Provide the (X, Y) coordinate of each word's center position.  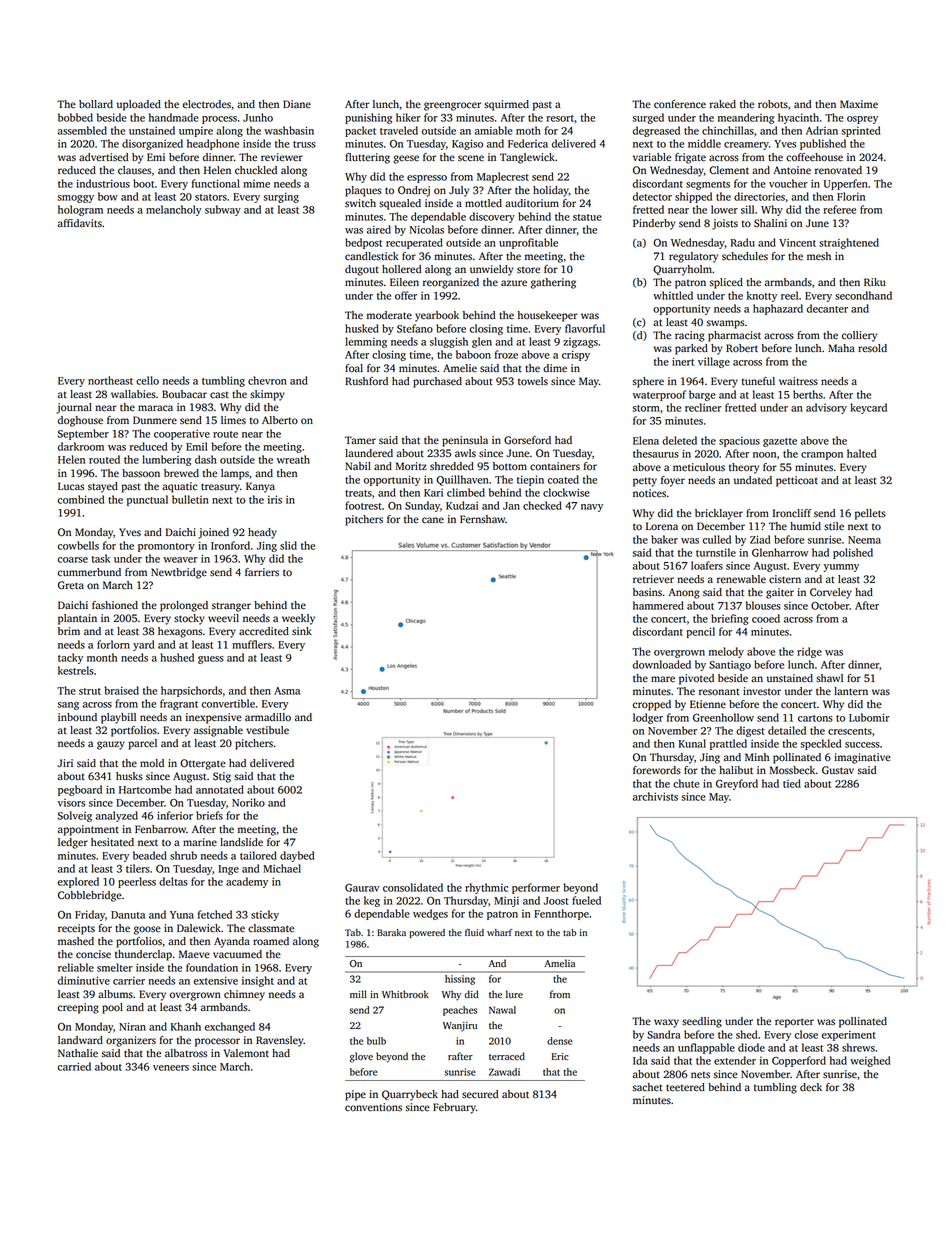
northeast (110, 380)
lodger (648, 718)
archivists (655, 796)
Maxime (859, 104)
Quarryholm (682, 270)
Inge (228, 870)
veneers (171, 1068)
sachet (648, 1087)
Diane (297, 104)
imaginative (862, 758)
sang (68, 706)
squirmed (506, 105)
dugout (362, 270)
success (862, 745)
